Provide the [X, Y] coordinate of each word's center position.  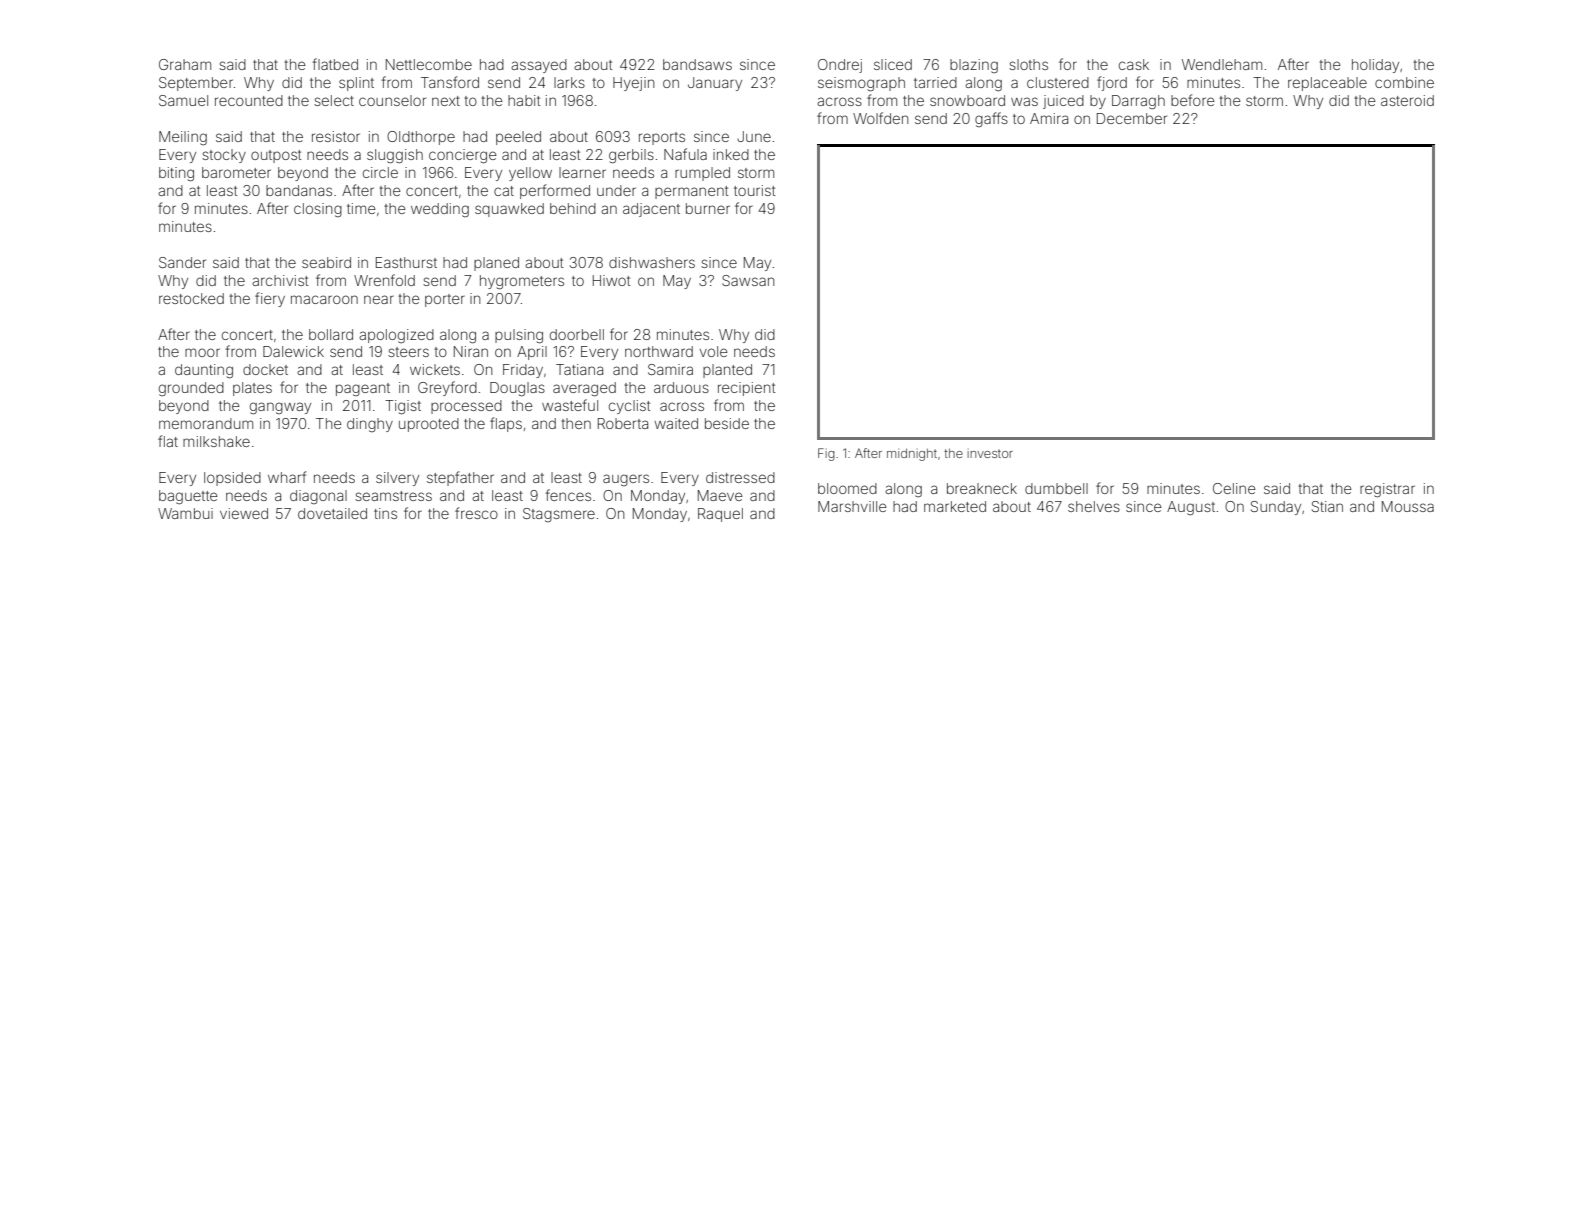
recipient [746, 389]
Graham [185, 64]
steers [408, 352]
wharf [287, 477]
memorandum [206, 423]
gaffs [991, 119]
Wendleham [1222, 64]
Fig [826, 454]
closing [318, 210]
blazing [974, 66]
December [1132, 118]
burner [708, 208]
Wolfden [880, 118]
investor [990, 453]
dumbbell [1056, 488]
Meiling [183, 138]
